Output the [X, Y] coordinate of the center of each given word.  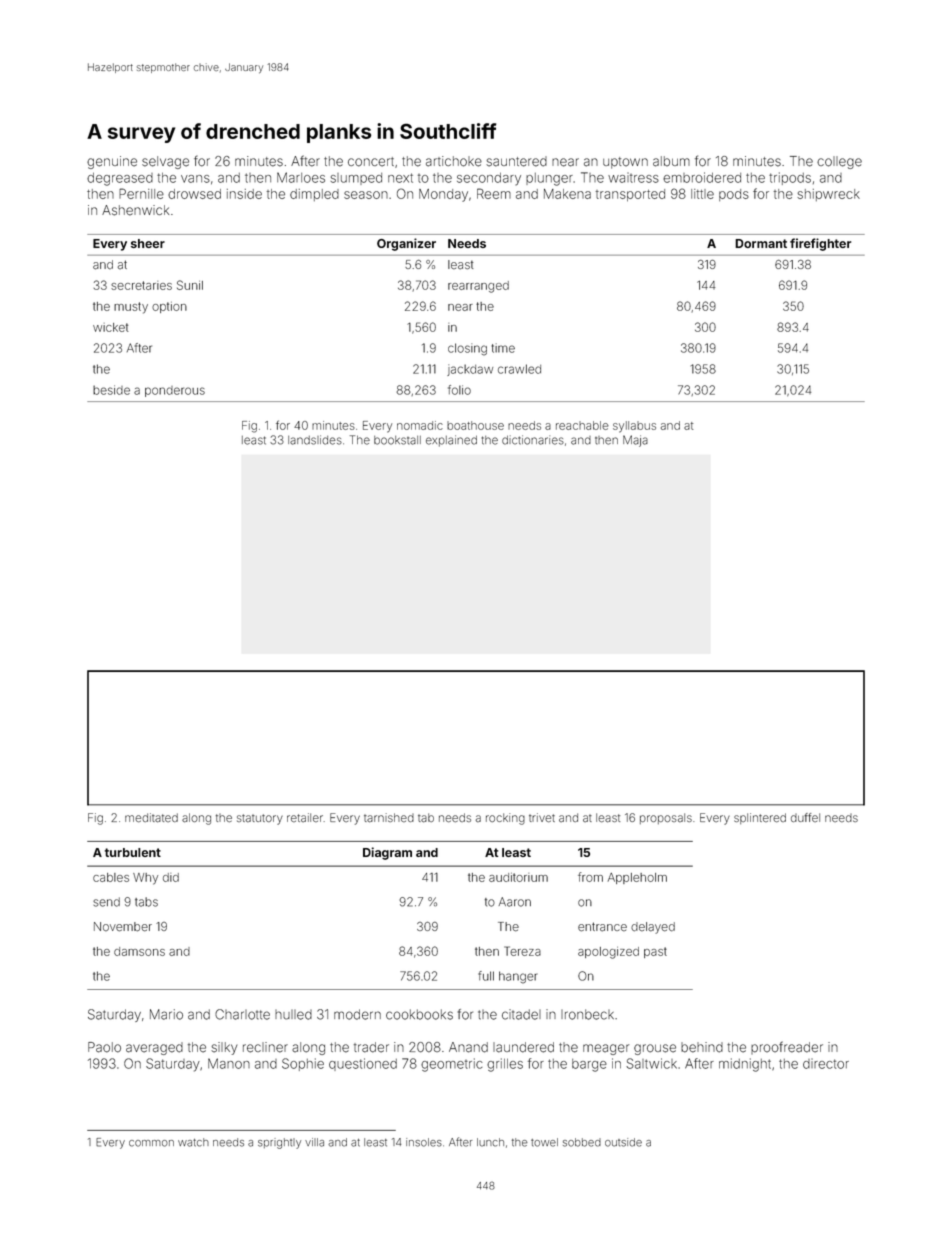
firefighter [820, 244]
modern [357, 1014]
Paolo [104, 1047]
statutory [260, 819]
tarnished [389, 818]
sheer [148, 243]
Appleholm [637, 878]
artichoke [454, 161]
